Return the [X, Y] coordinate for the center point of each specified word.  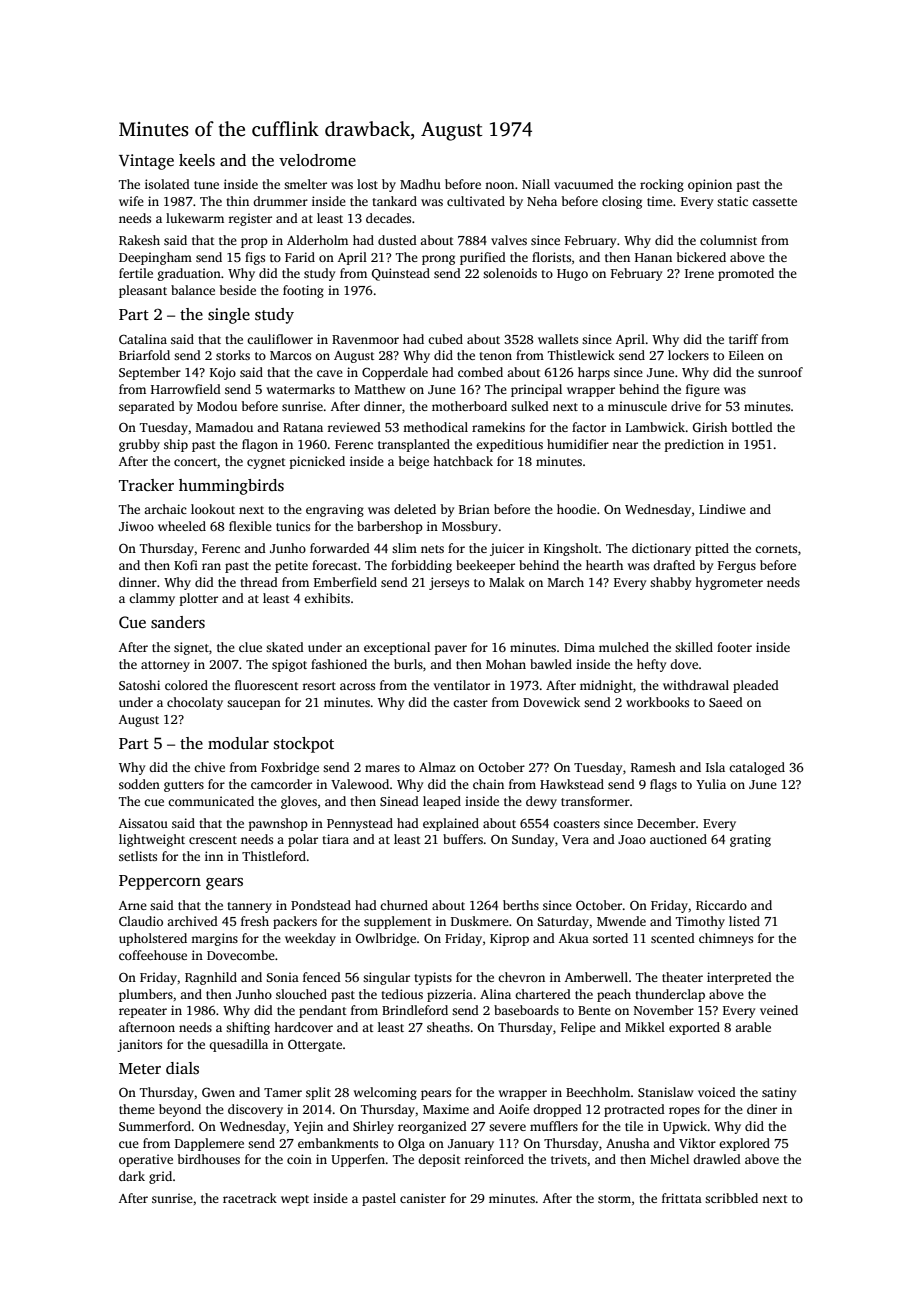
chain [488, 784]
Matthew [380, 389]
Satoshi [139, 685]
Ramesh [653, 767]
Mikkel [645, 1027]
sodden [139, 784]
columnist [728, 240]
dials [182, 1068]
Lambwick [655, 427]
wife [131, 201]
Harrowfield [186, 389]
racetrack [250, 1198]
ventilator [462, 685]
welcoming [385, 1093]
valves [509, 240]
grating [750, 840]
